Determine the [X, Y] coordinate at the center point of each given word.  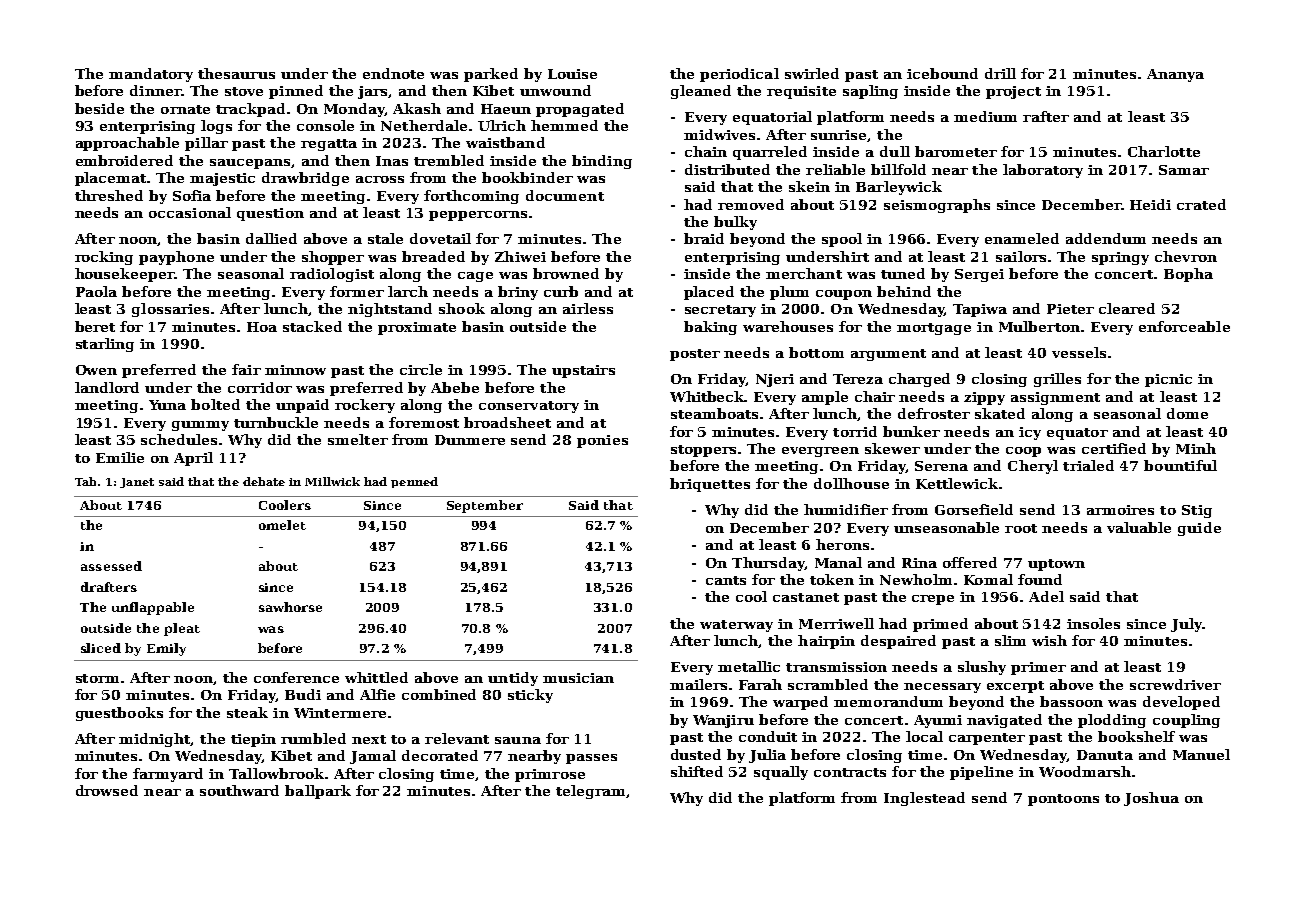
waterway [736, 626]
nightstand [390, 310]
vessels [1079, 352]
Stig [1197, 511]
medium [985, 116]
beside [99, 108]
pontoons [1063, 800]
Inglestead [924, 799]
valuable [1139, 527]
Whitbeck [707, 396]
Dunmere [470, 440]
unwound [555, 90]
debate [264, 481]
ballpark [318, 792]
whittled [376, 677]
